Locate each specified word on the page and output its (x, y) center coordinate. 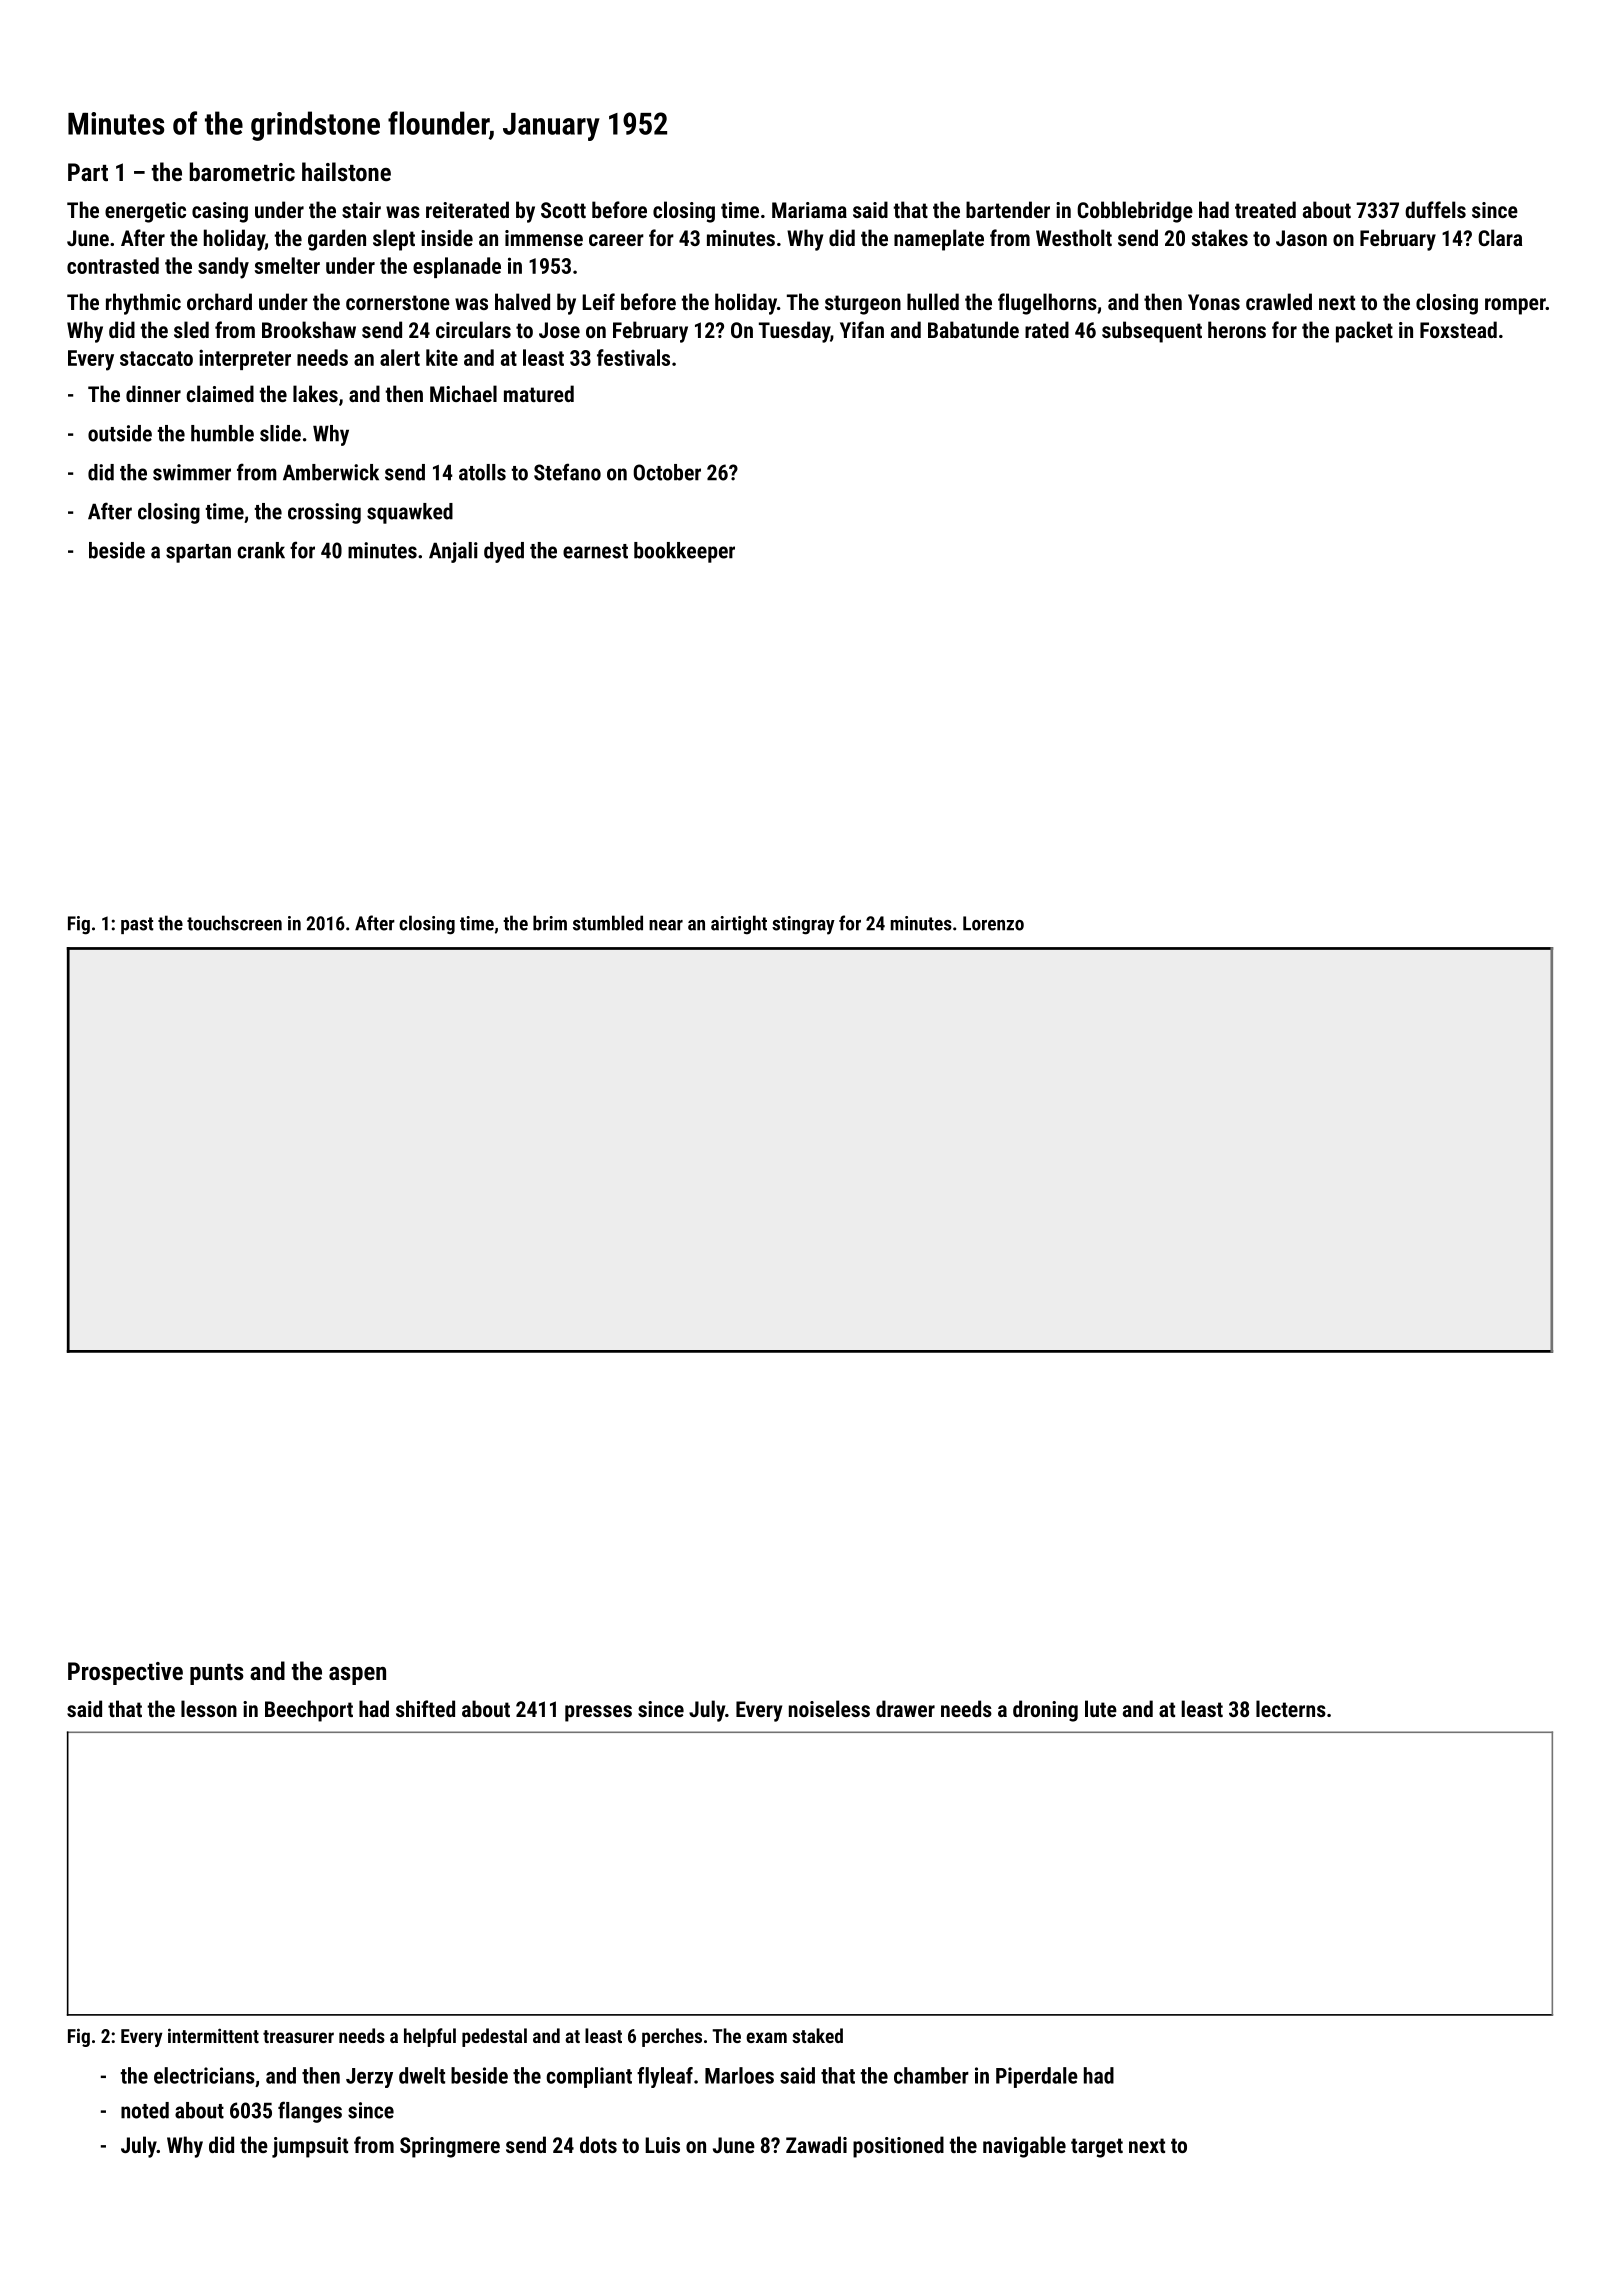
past (137, 925)
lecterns (1291, 1708)
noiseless (829, 1708)
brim (550, 923)
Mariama (809, 210)
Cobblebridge (1135, 212)
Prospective (125, 1673)
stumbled (608, 923)
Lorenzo (993, 923)
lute (1101, 1708)
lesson (209, 1708)
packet (1364, 332)
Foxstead (1458, 329)
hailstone (346, 171)
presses (598, 1713)
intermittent (213, 2035)
